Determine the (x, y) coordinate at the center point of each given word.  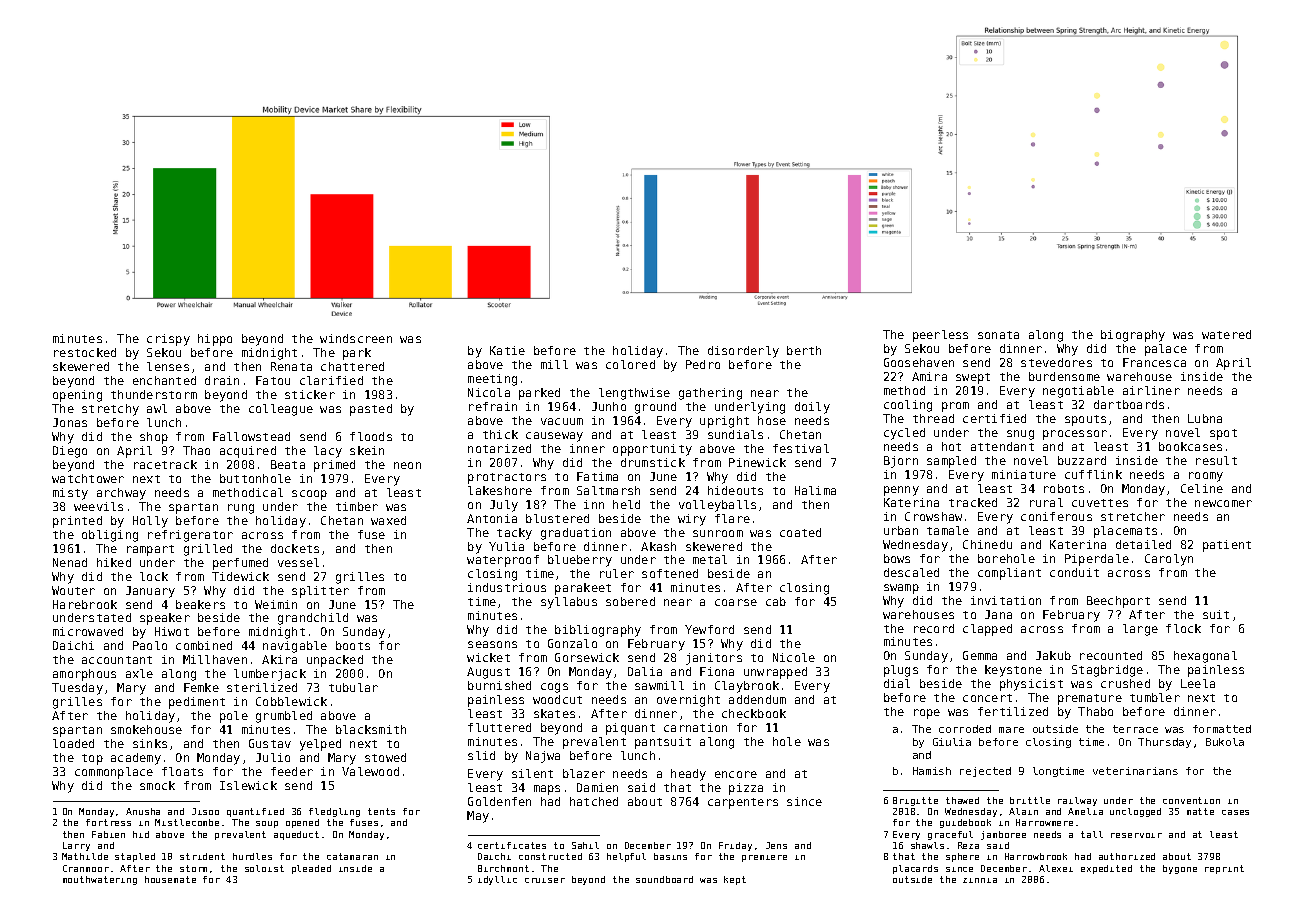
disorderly (743, 352)
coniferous (1056, 516)
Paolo (150, 645)
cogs (554, 688)
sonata (998, 335)
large (1140, 630)
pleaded (311, 869)
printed (77, 522)
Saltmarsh (608, 490)
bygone (1180, 869)
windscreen (356, 338)
